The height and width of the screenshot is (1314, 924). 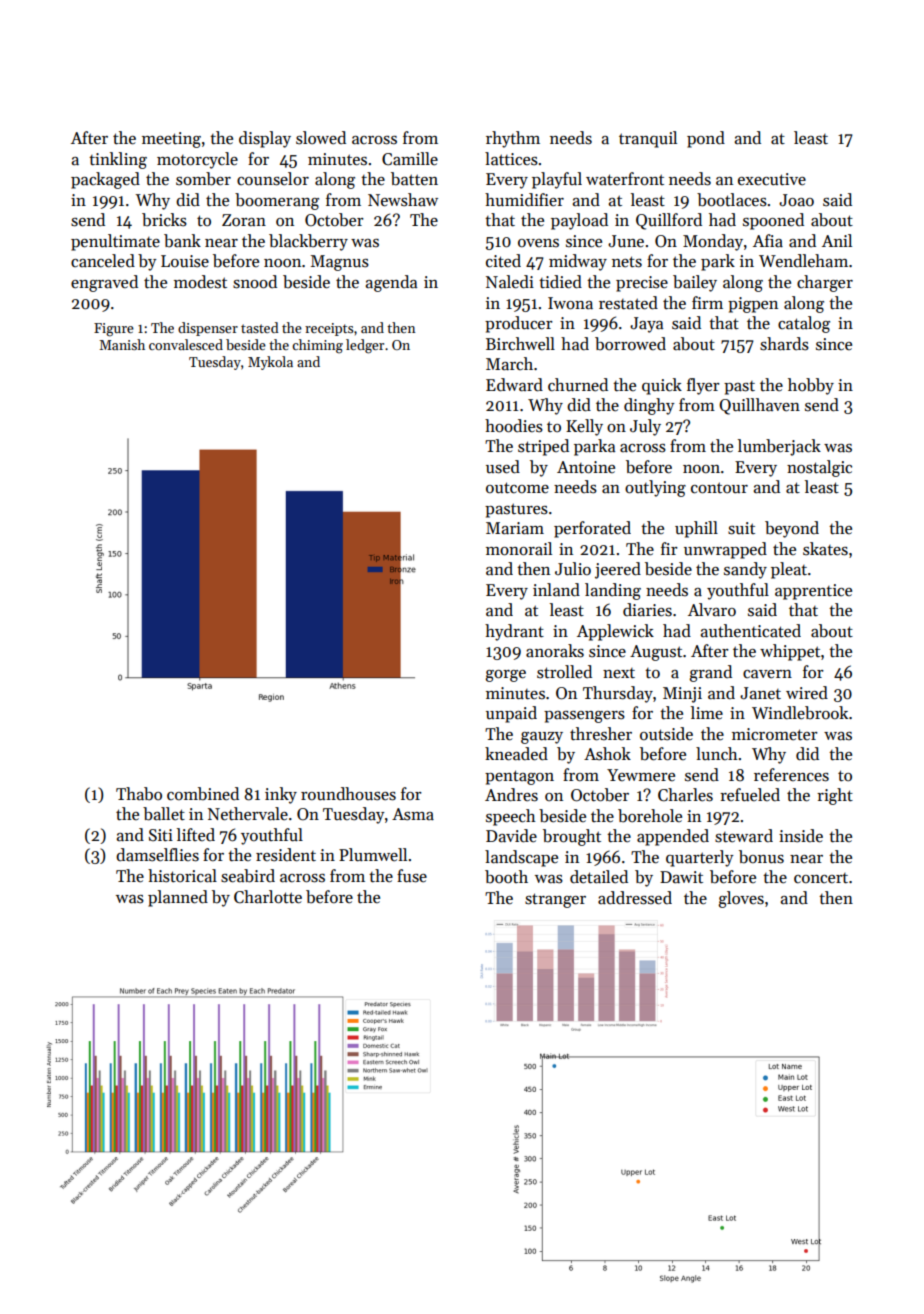 What do you see at coordinates (759, 406) in the screenshot?
I see `Quillhaven` at bounding box center [759, 406].
